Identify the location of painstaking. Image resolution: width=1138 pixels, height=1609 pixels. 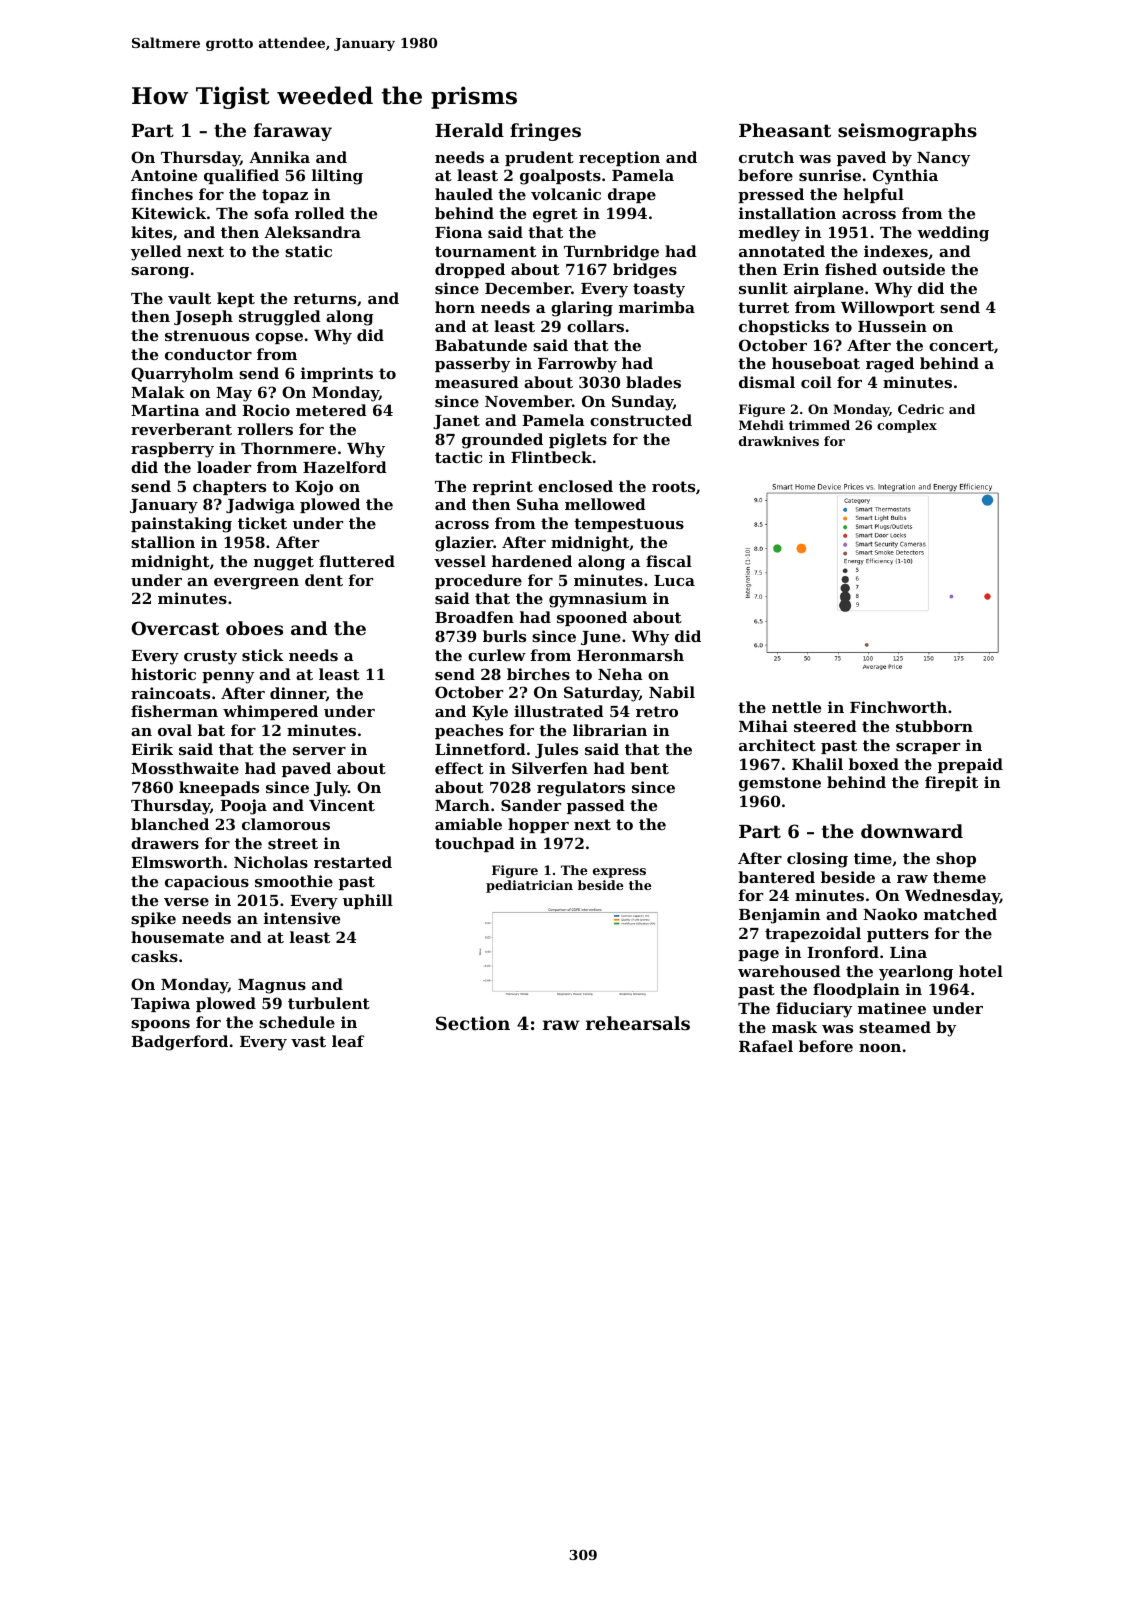
(181, 525).
